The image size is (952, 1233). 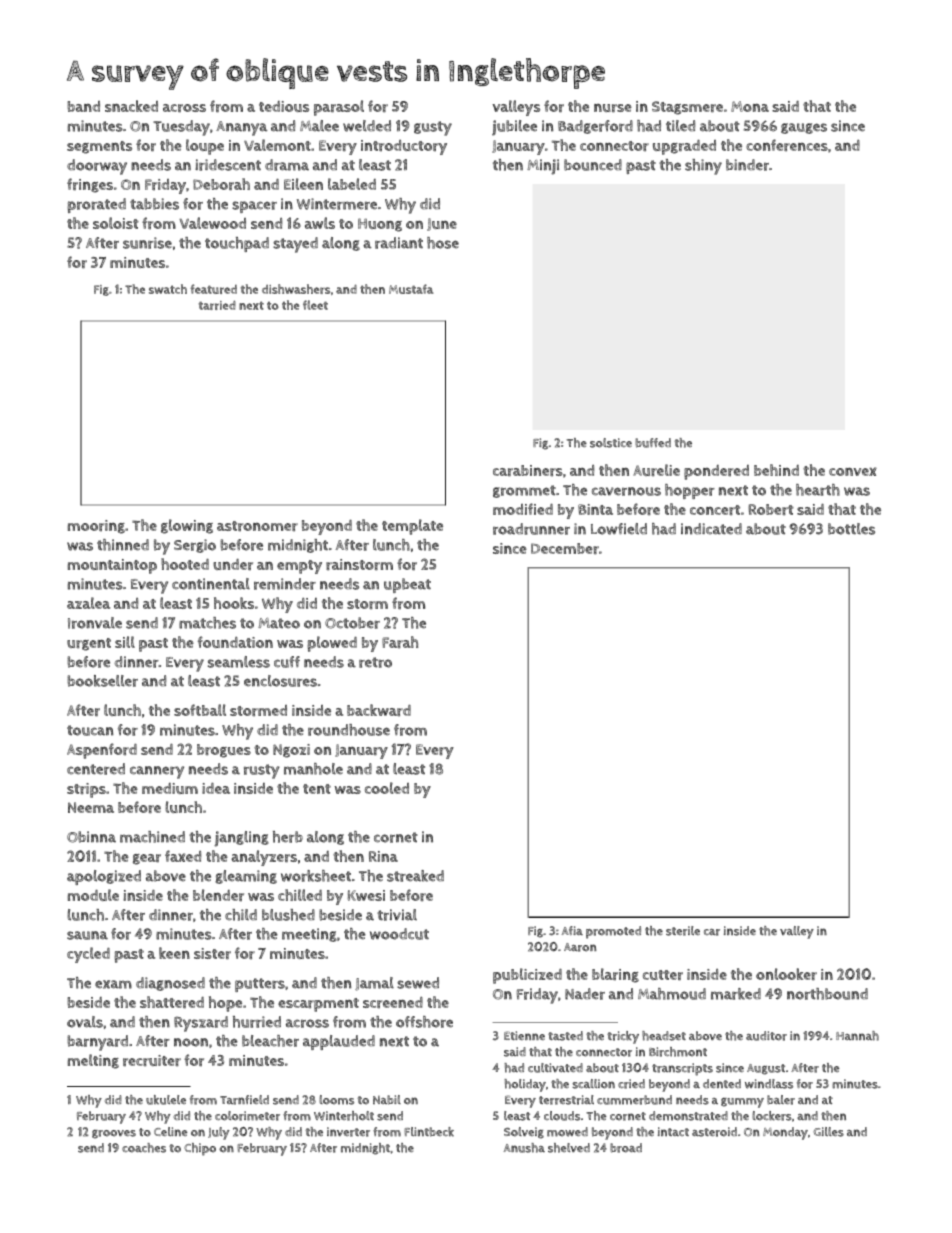 What do you see at coordinates (217, 305) in the page?
I see `tarried` at bounding box center [217, 305].
